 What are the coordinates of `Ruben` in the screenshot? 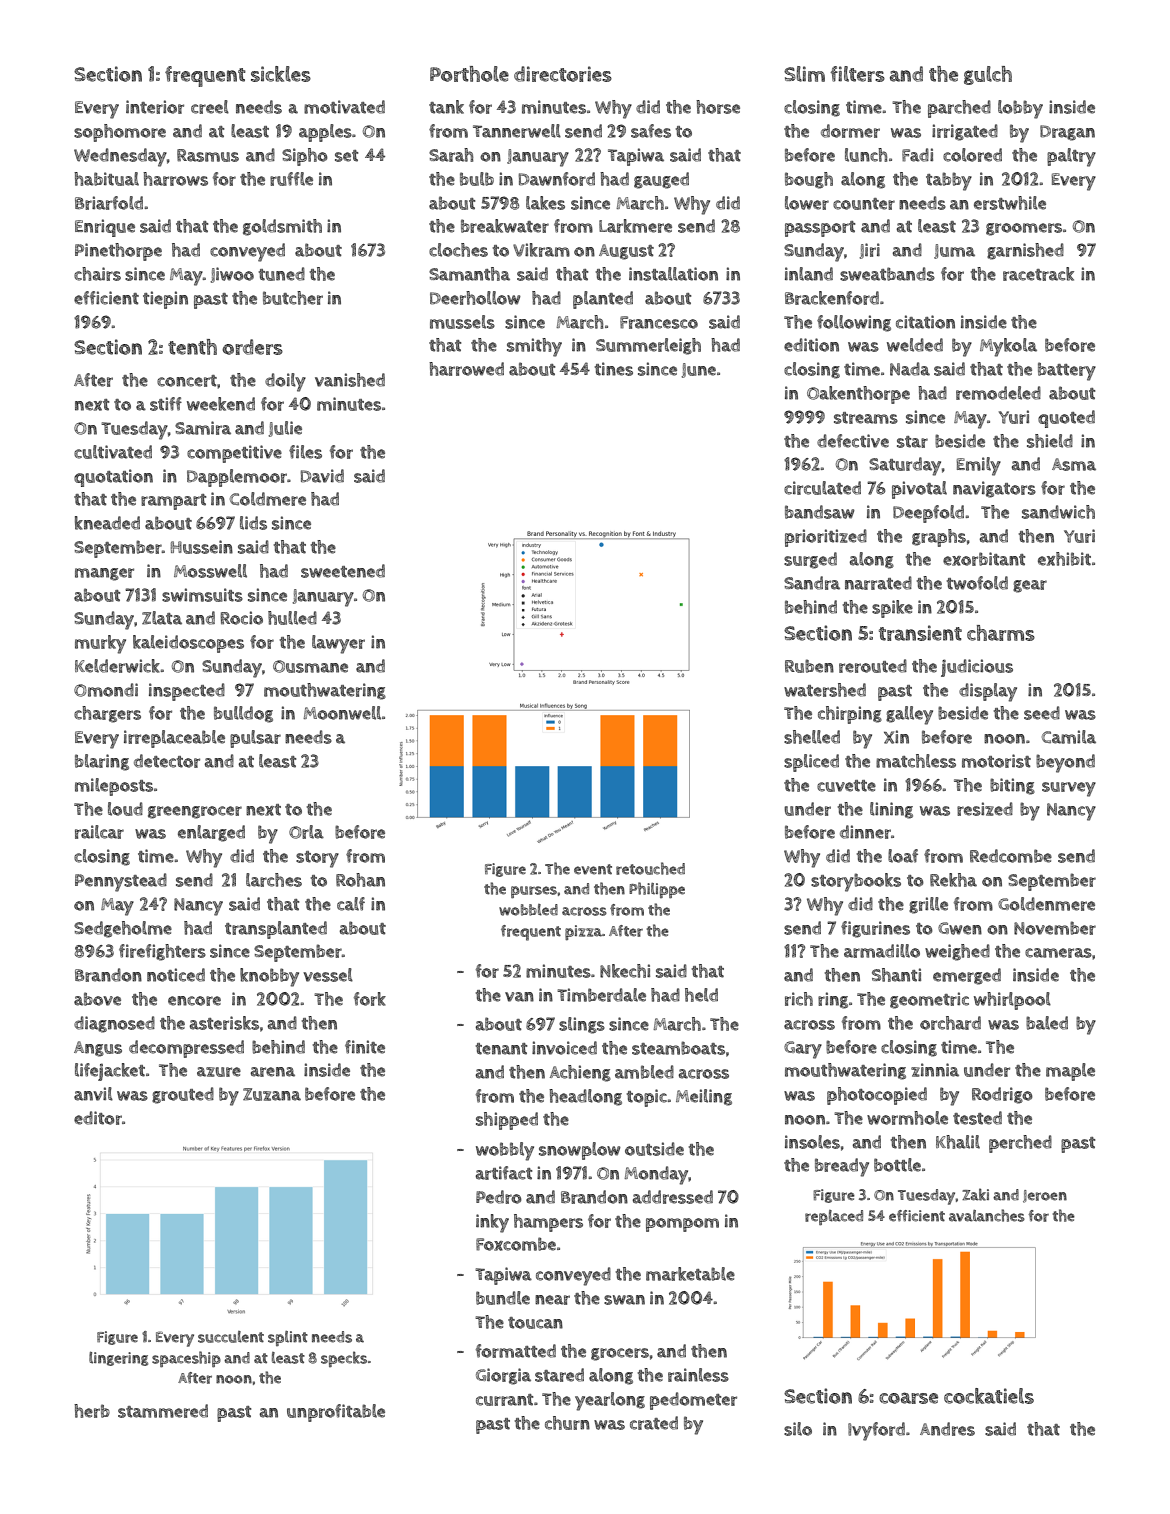 It's located at (809, 666).
